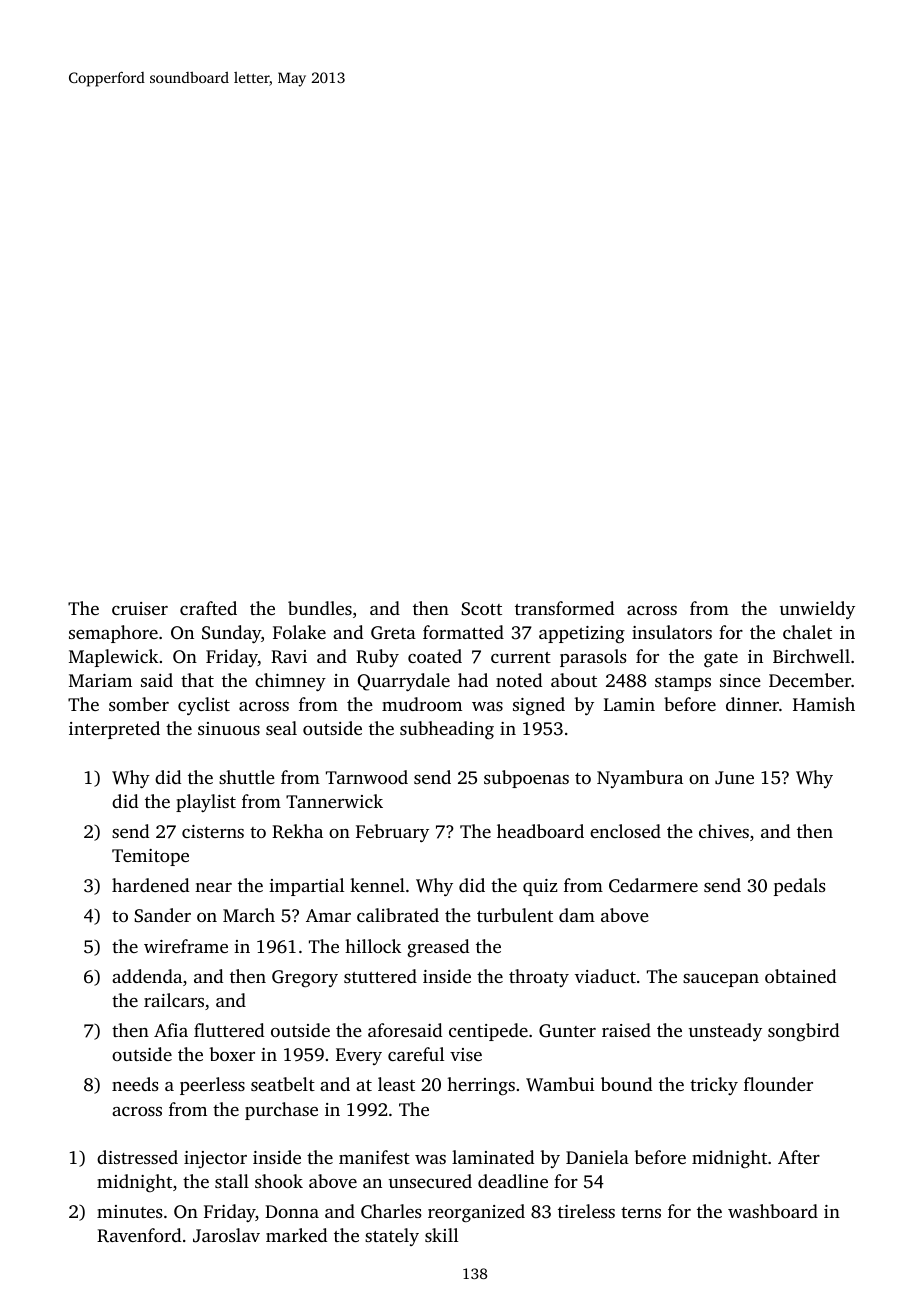 This screenshot has width=924, height=1311. I want to click on stamps, so click(683, 683).
